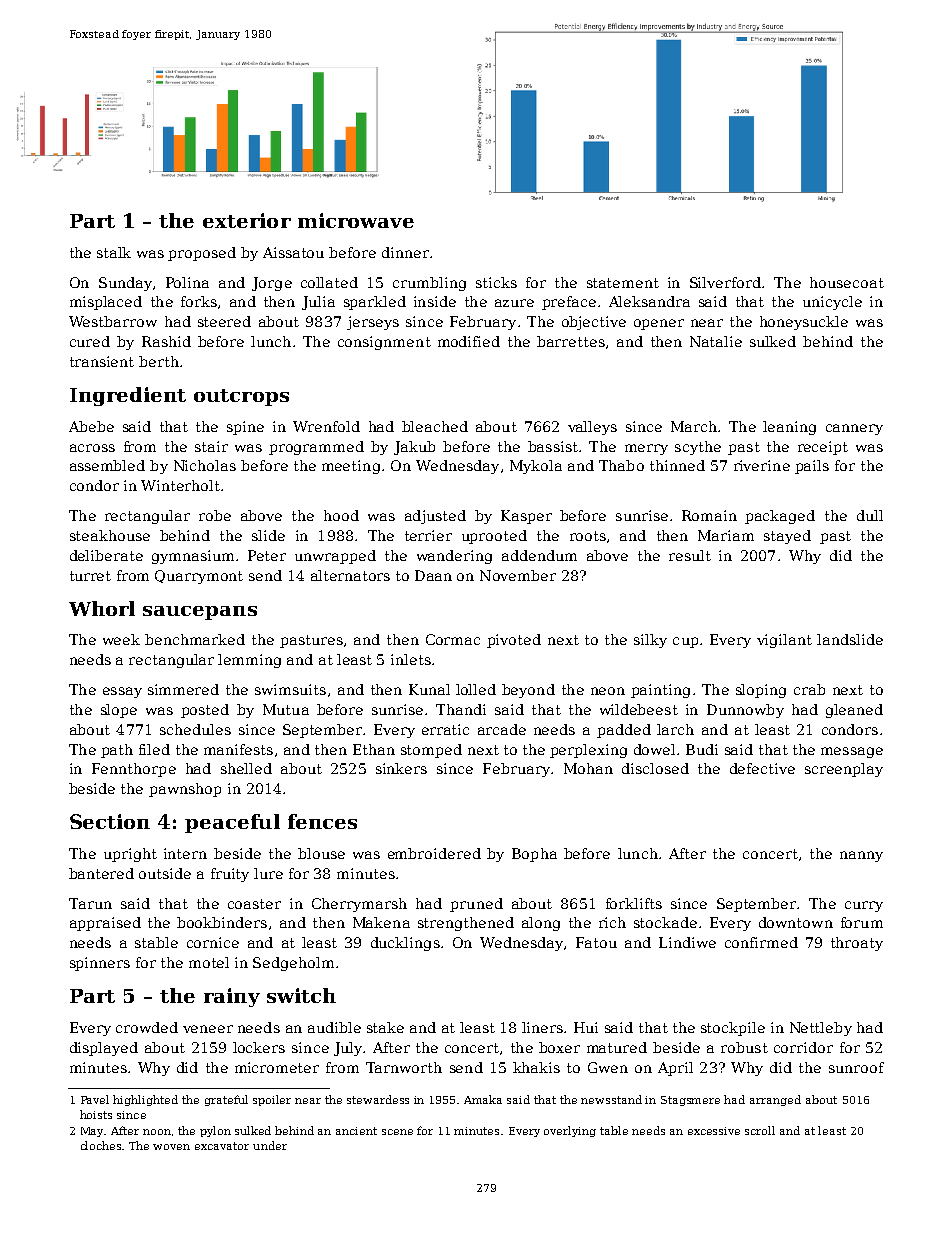 This document has width=952, height=1233. What do you see at coordinates (114, 252) in the document?
I see `stalk` at bounding box center [114, 252].
